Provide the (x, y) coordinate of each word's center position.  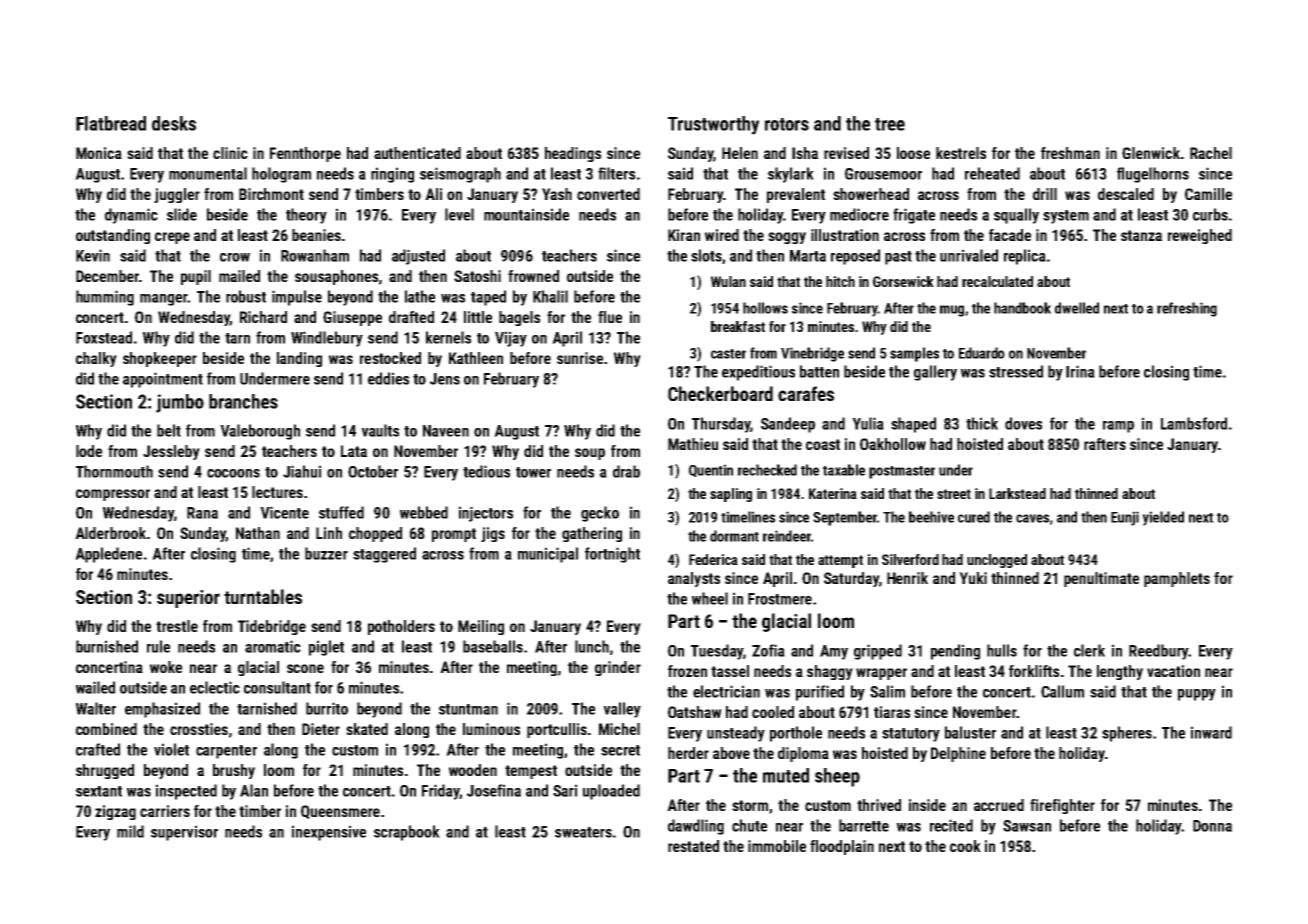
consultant (277, 687)
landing (299, 359)
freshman (1070, 153)
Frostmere (780, 599)
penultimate (1101, 579)
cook (965, 846)
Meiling (481, 627)
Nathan (258, 533)
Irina (1080, 371)
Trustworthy (713, 125)
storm (750, 805)
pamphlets (1177, 579)
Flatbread (111, 123)
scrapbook (407, 833)
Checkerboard (720, 393)
